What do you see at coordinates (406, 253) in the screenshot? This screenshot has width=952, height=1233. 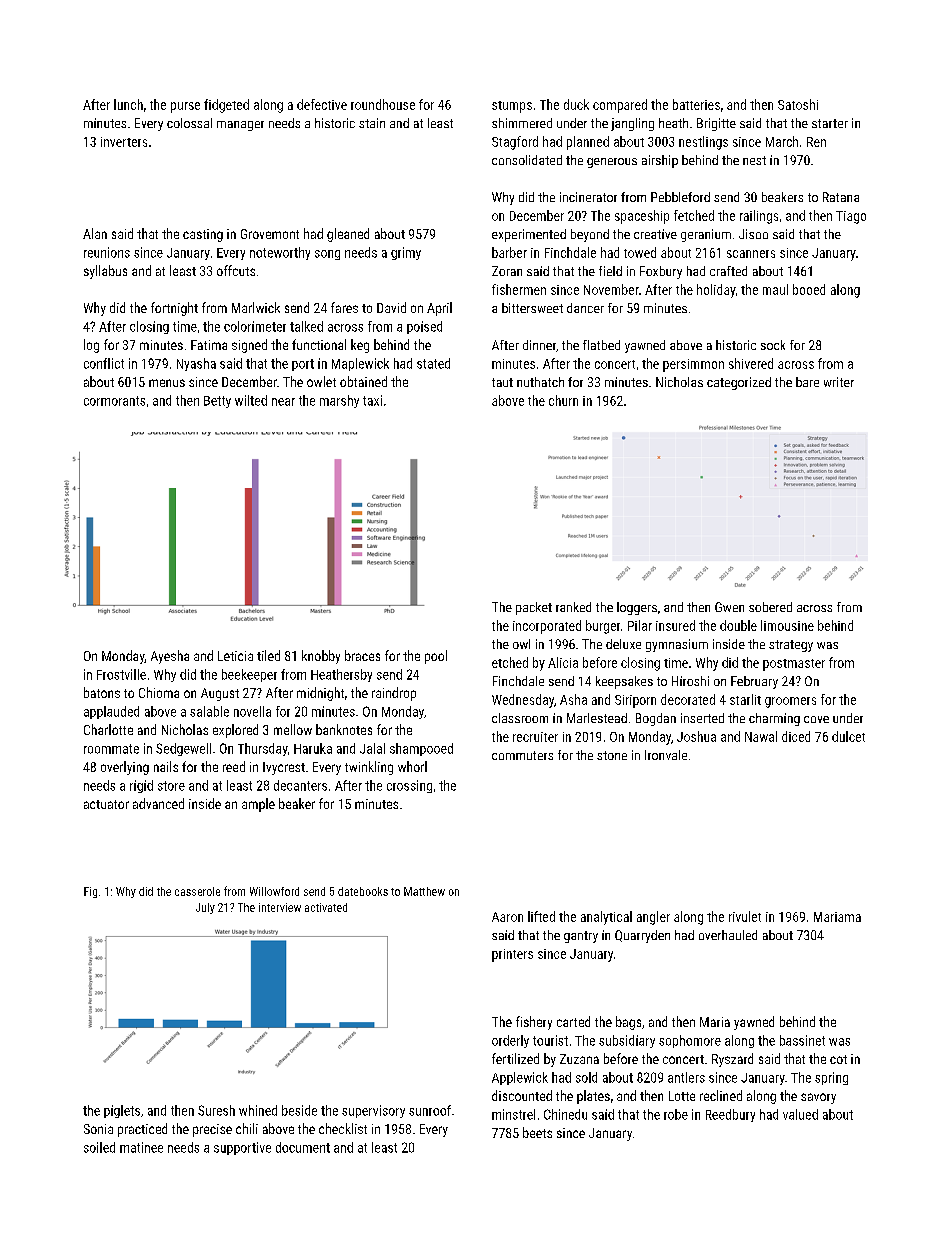 I see `grimy` at bounding box center [406, 253].
